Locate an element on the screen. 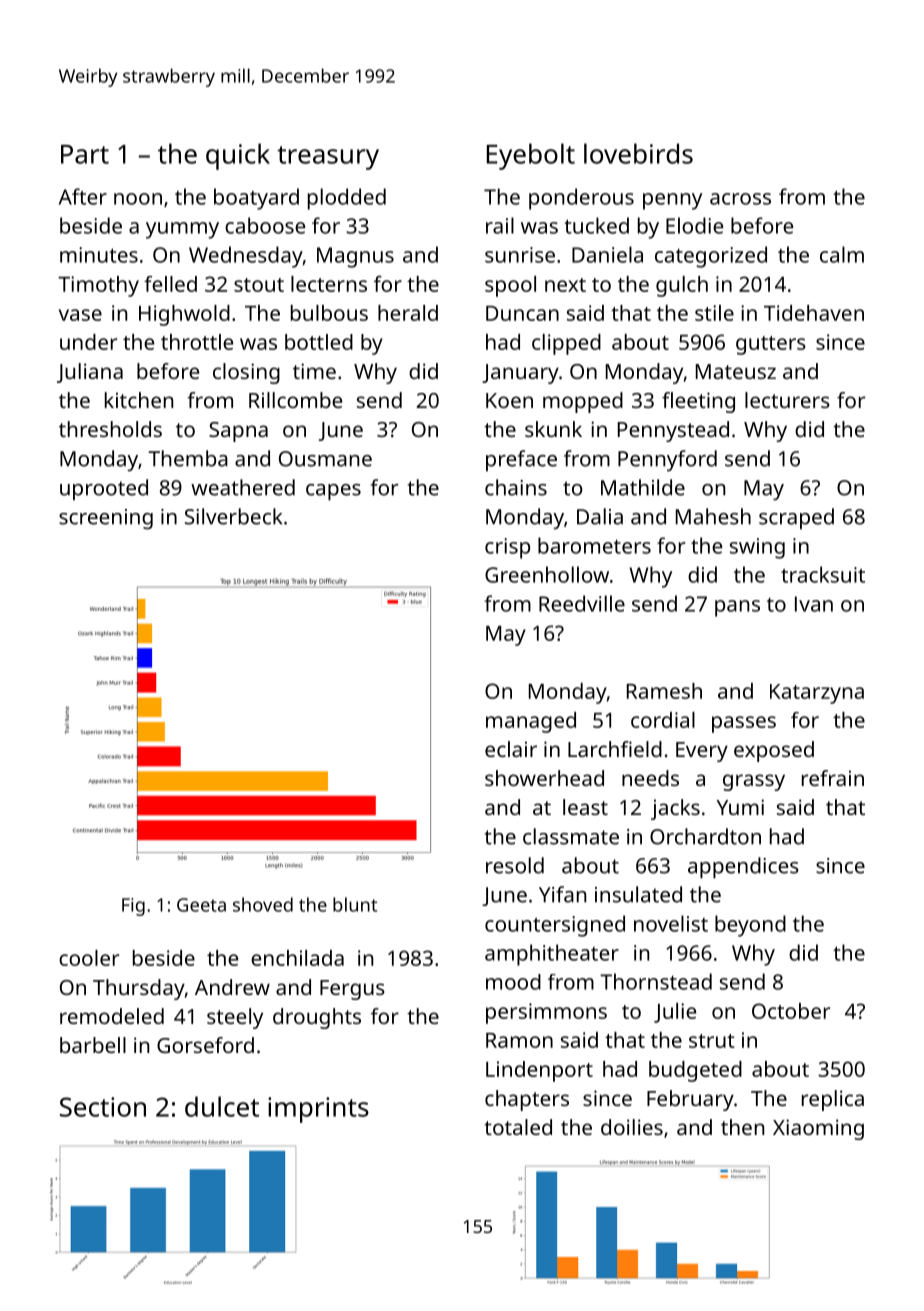 The image size is (924, 1311). Eyebolt is located at coordinates (531, 156).
